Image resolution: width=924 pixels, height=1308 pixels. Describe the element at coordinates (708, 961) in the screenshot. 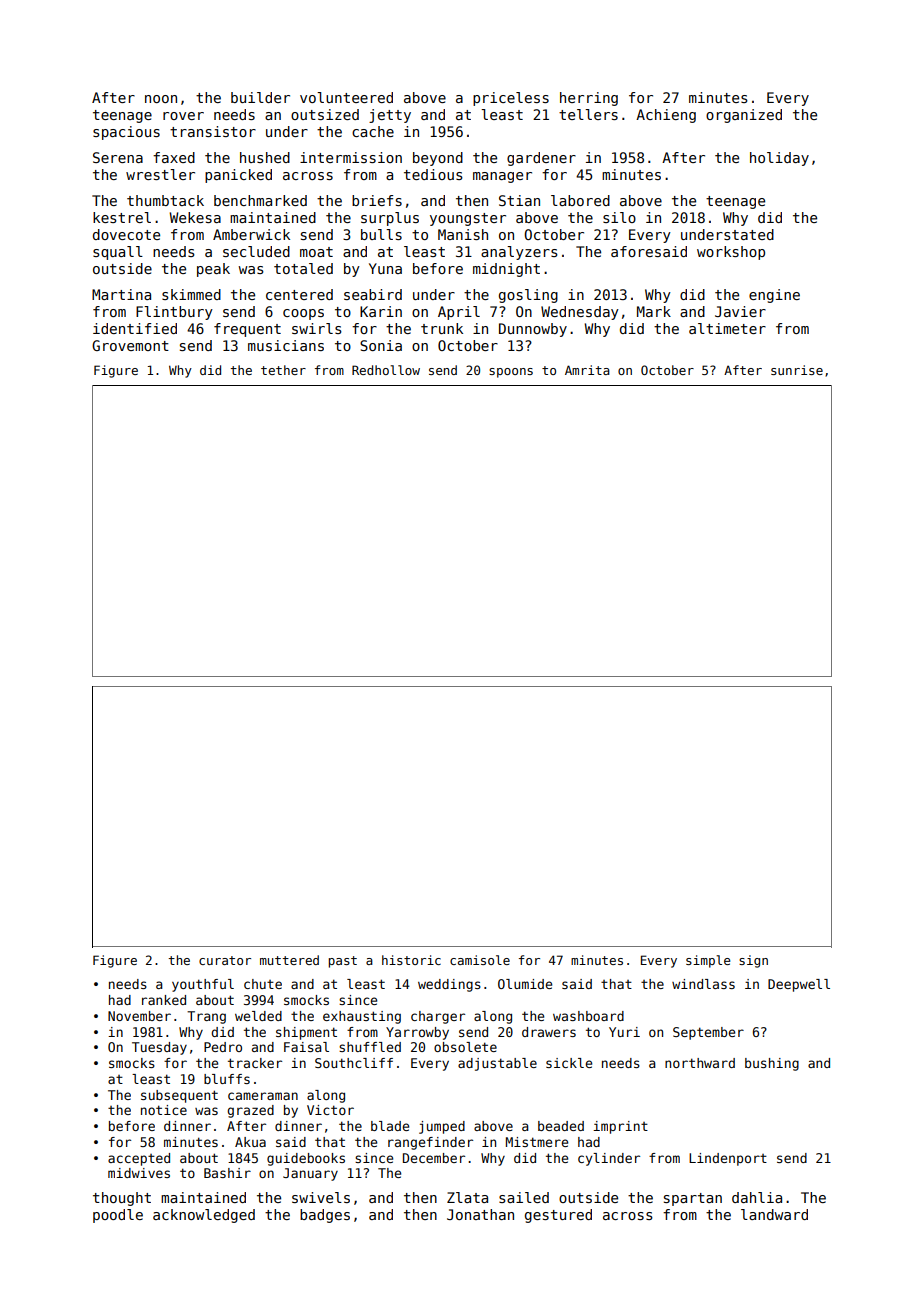

I see `simple` at that location.
